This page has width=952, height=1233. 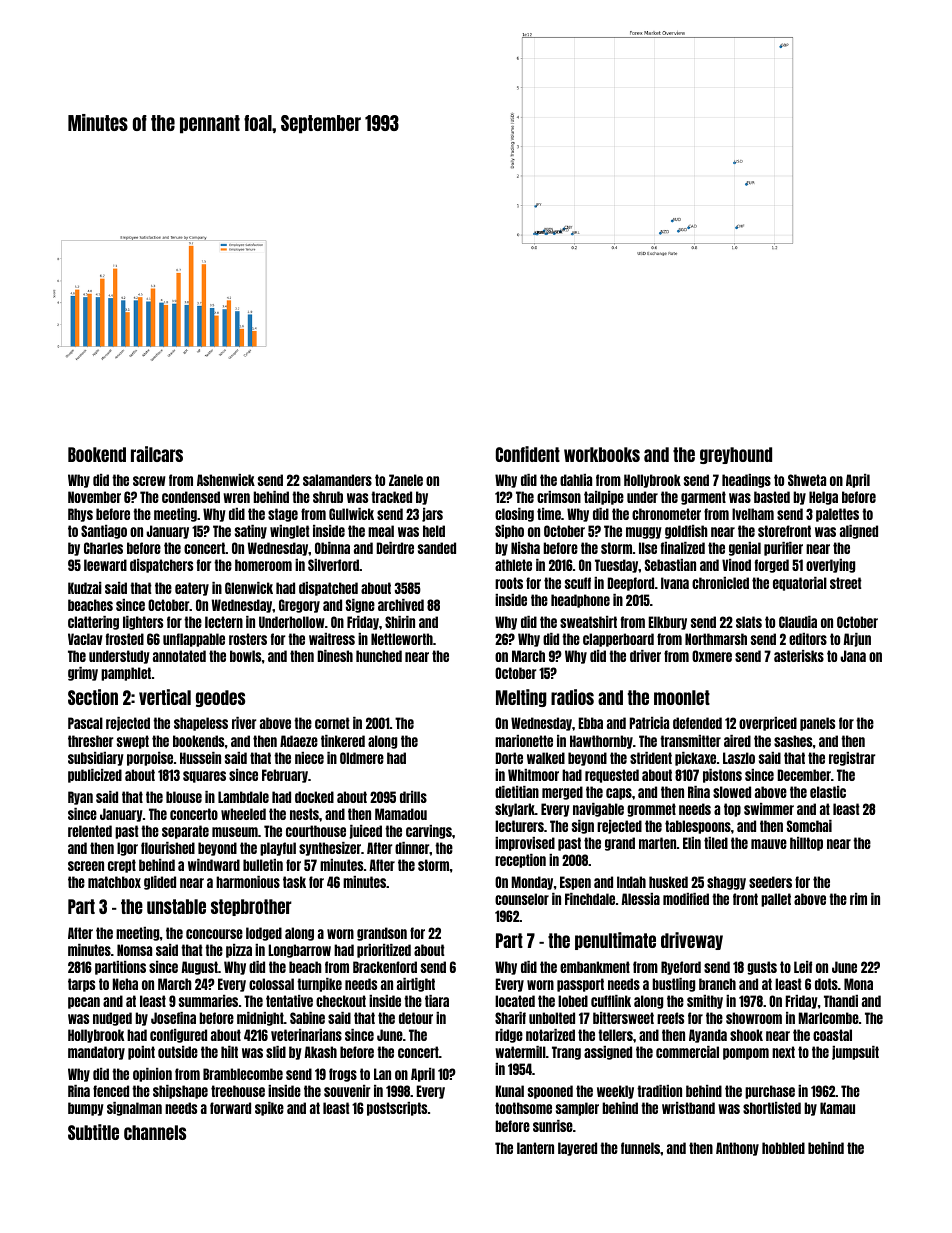 What do you see at coordinates (573, 1001) in the page?
I see `lobed` at bounding box center [573, 1001].
